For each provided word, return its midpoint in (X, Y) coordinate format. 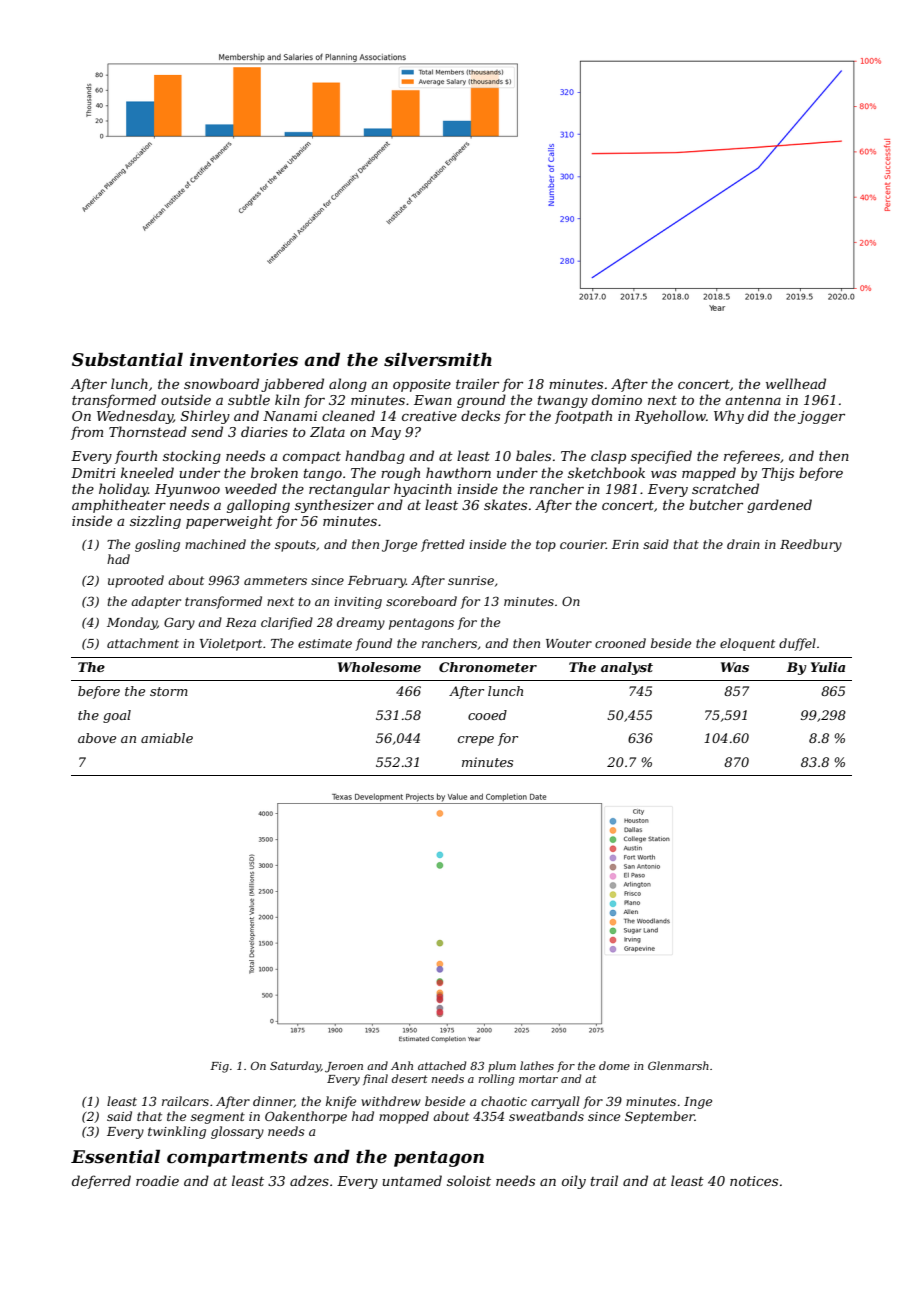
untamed (412, 1180)
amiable (167, 738)
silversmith (438, 359)
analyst (627, 668)
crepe (476, 741)
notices (754, 1181)
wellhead (796, 383)
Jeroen (344, 1067)
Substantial (127, 359)
